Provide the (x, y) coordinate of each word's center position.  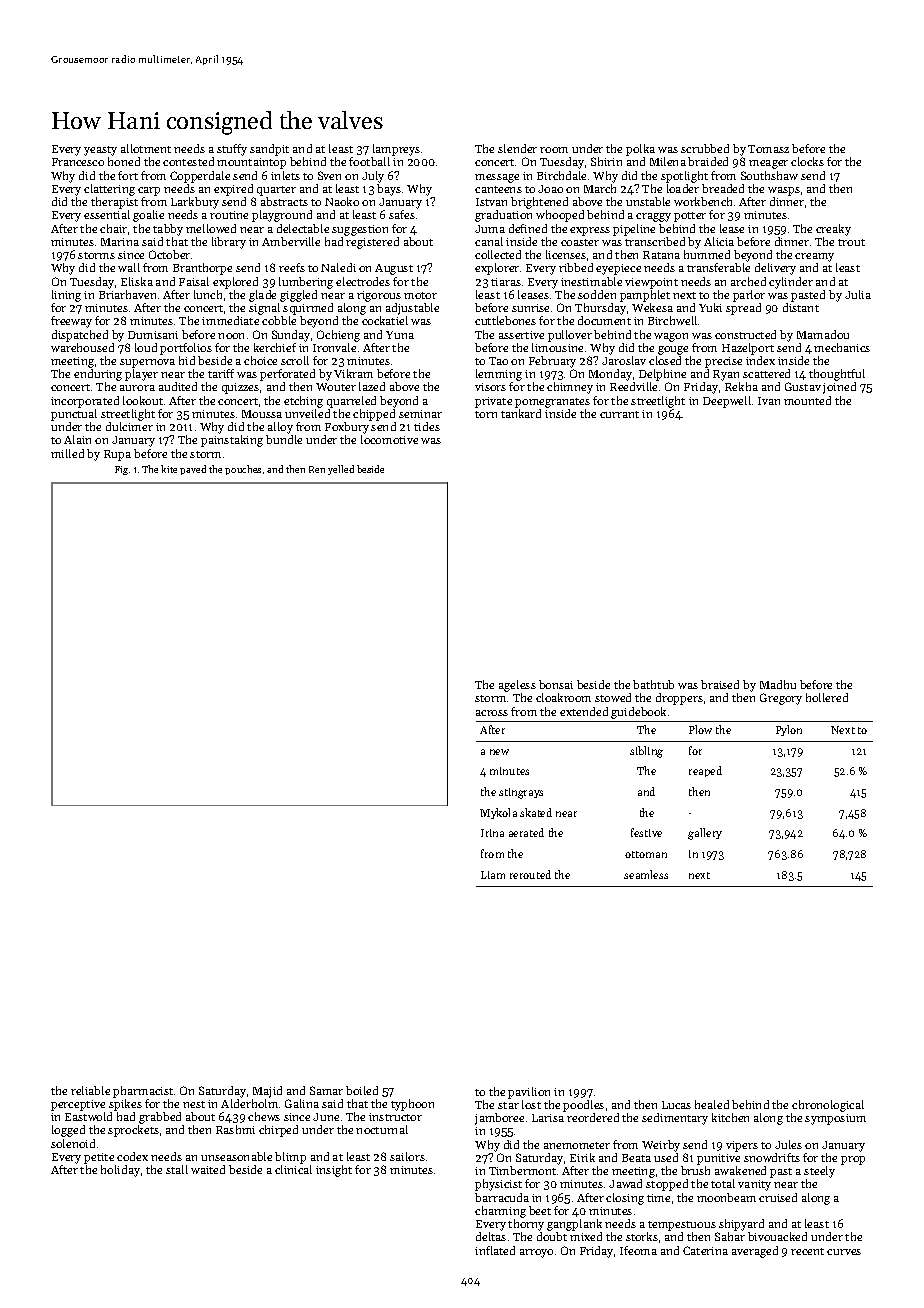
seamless (646, 874)
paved (193, 470)
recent (807, 1251)
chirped (278, 1131)
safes (402, 214)
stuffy (232, 150)
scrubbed (705, 148)
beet (540, 1210)
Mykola (498, 813)
